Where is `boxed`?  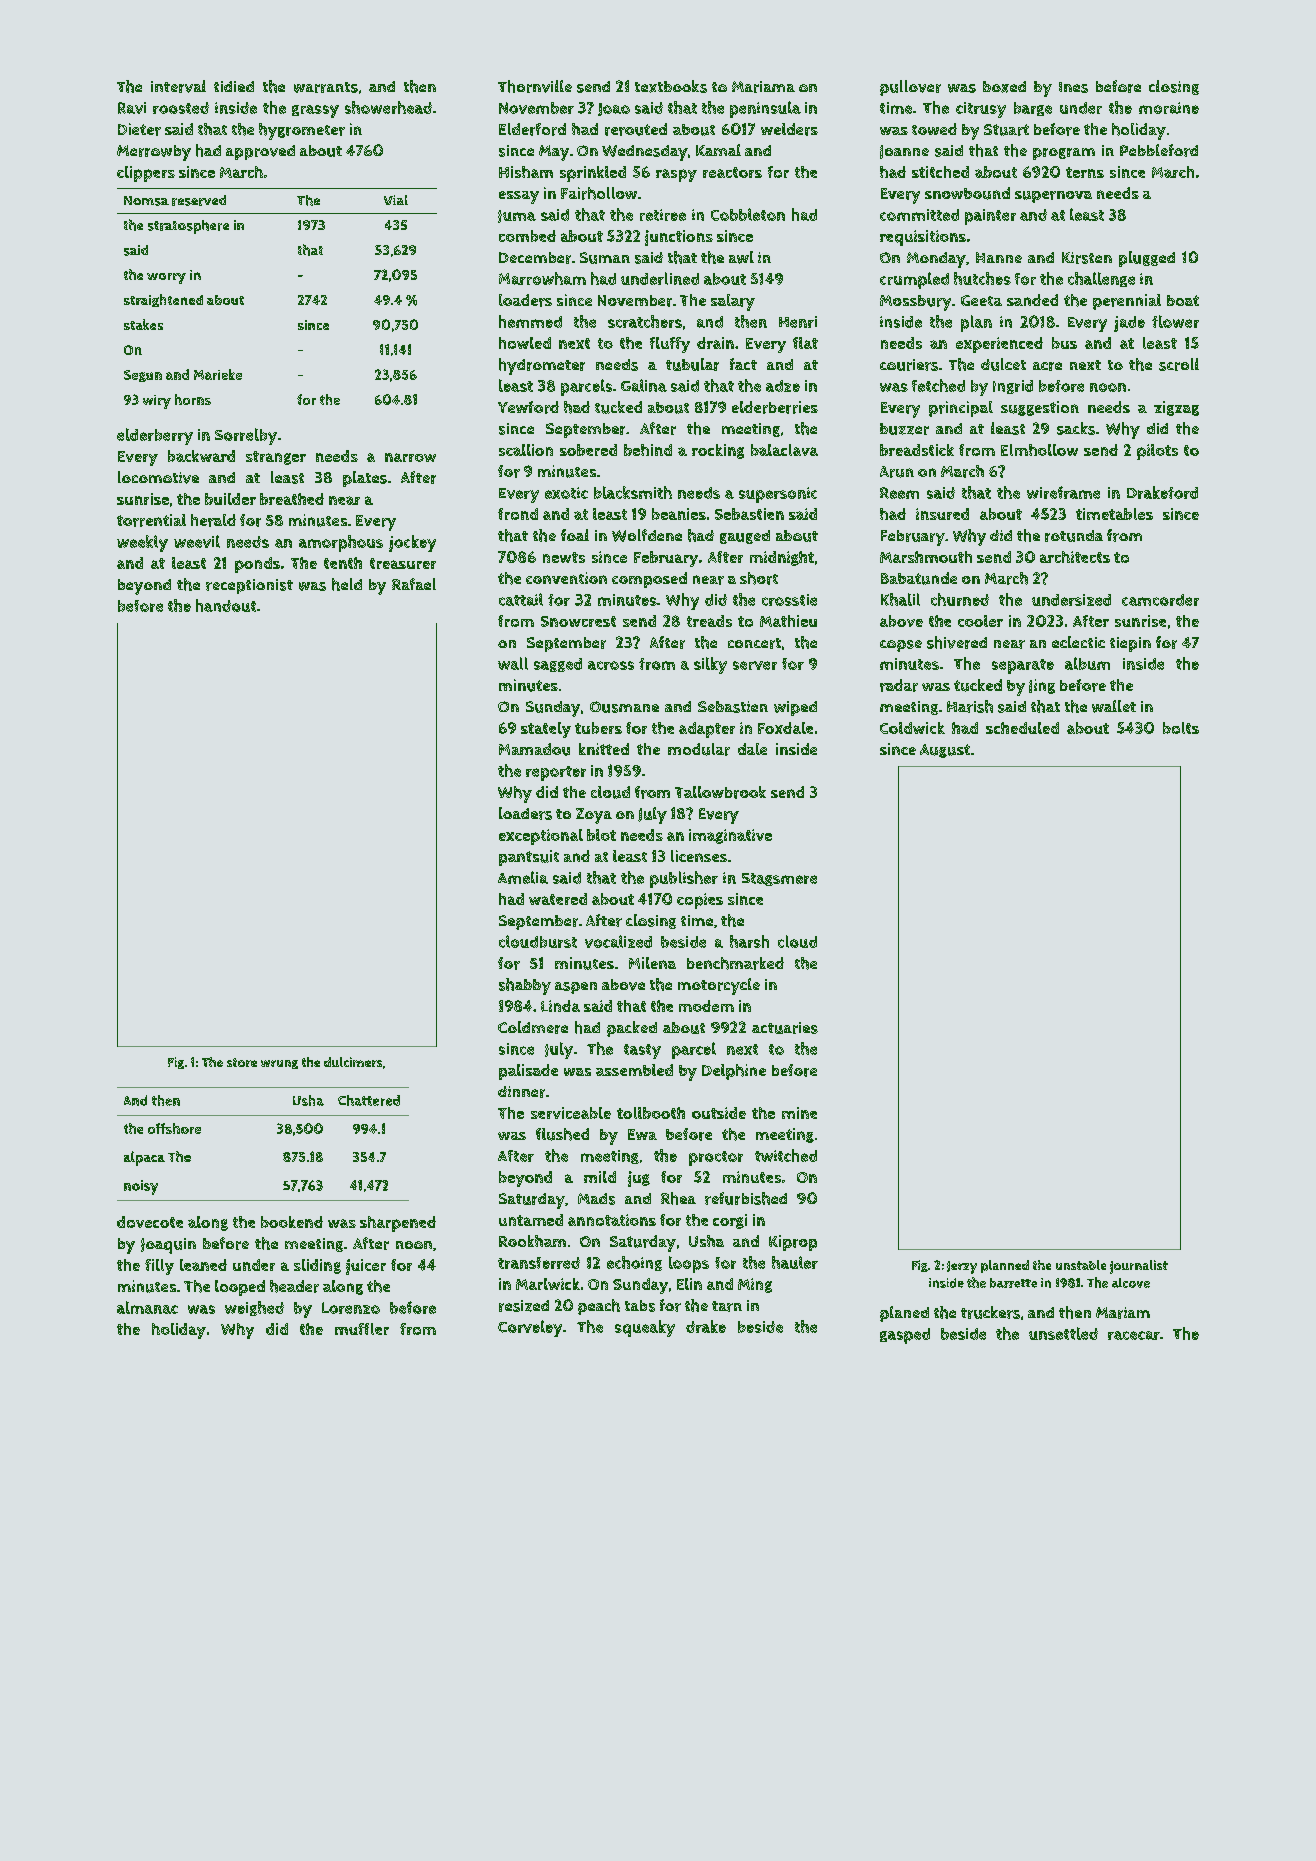
boxed is located at coordinates (1004, 87).
